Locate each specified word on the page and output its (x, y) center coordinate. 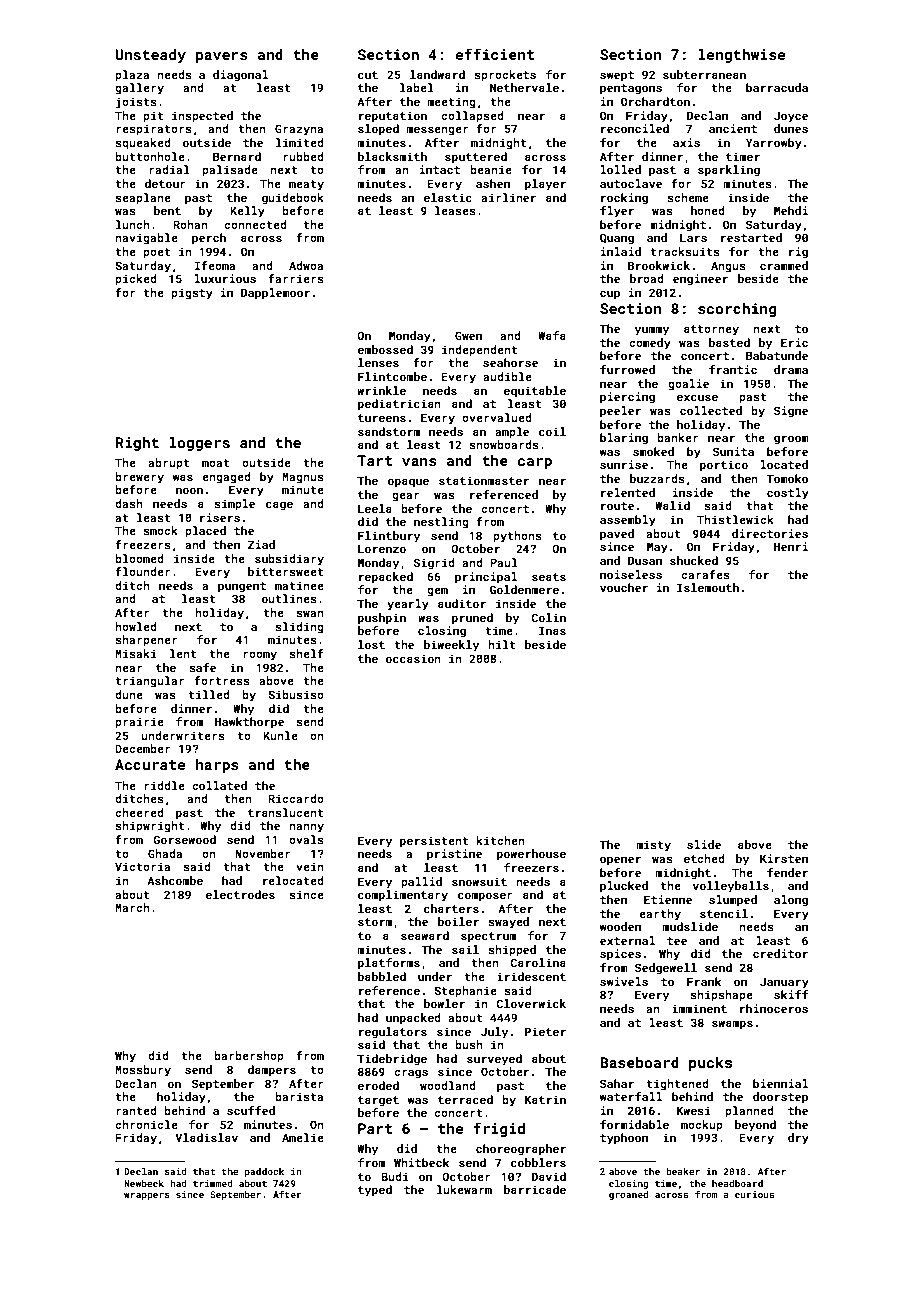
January (784, 983)
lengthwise (741, 56)
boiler (458, 921)
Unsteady (151, 56)
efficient (494, 54)
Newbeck (144, 1183)
